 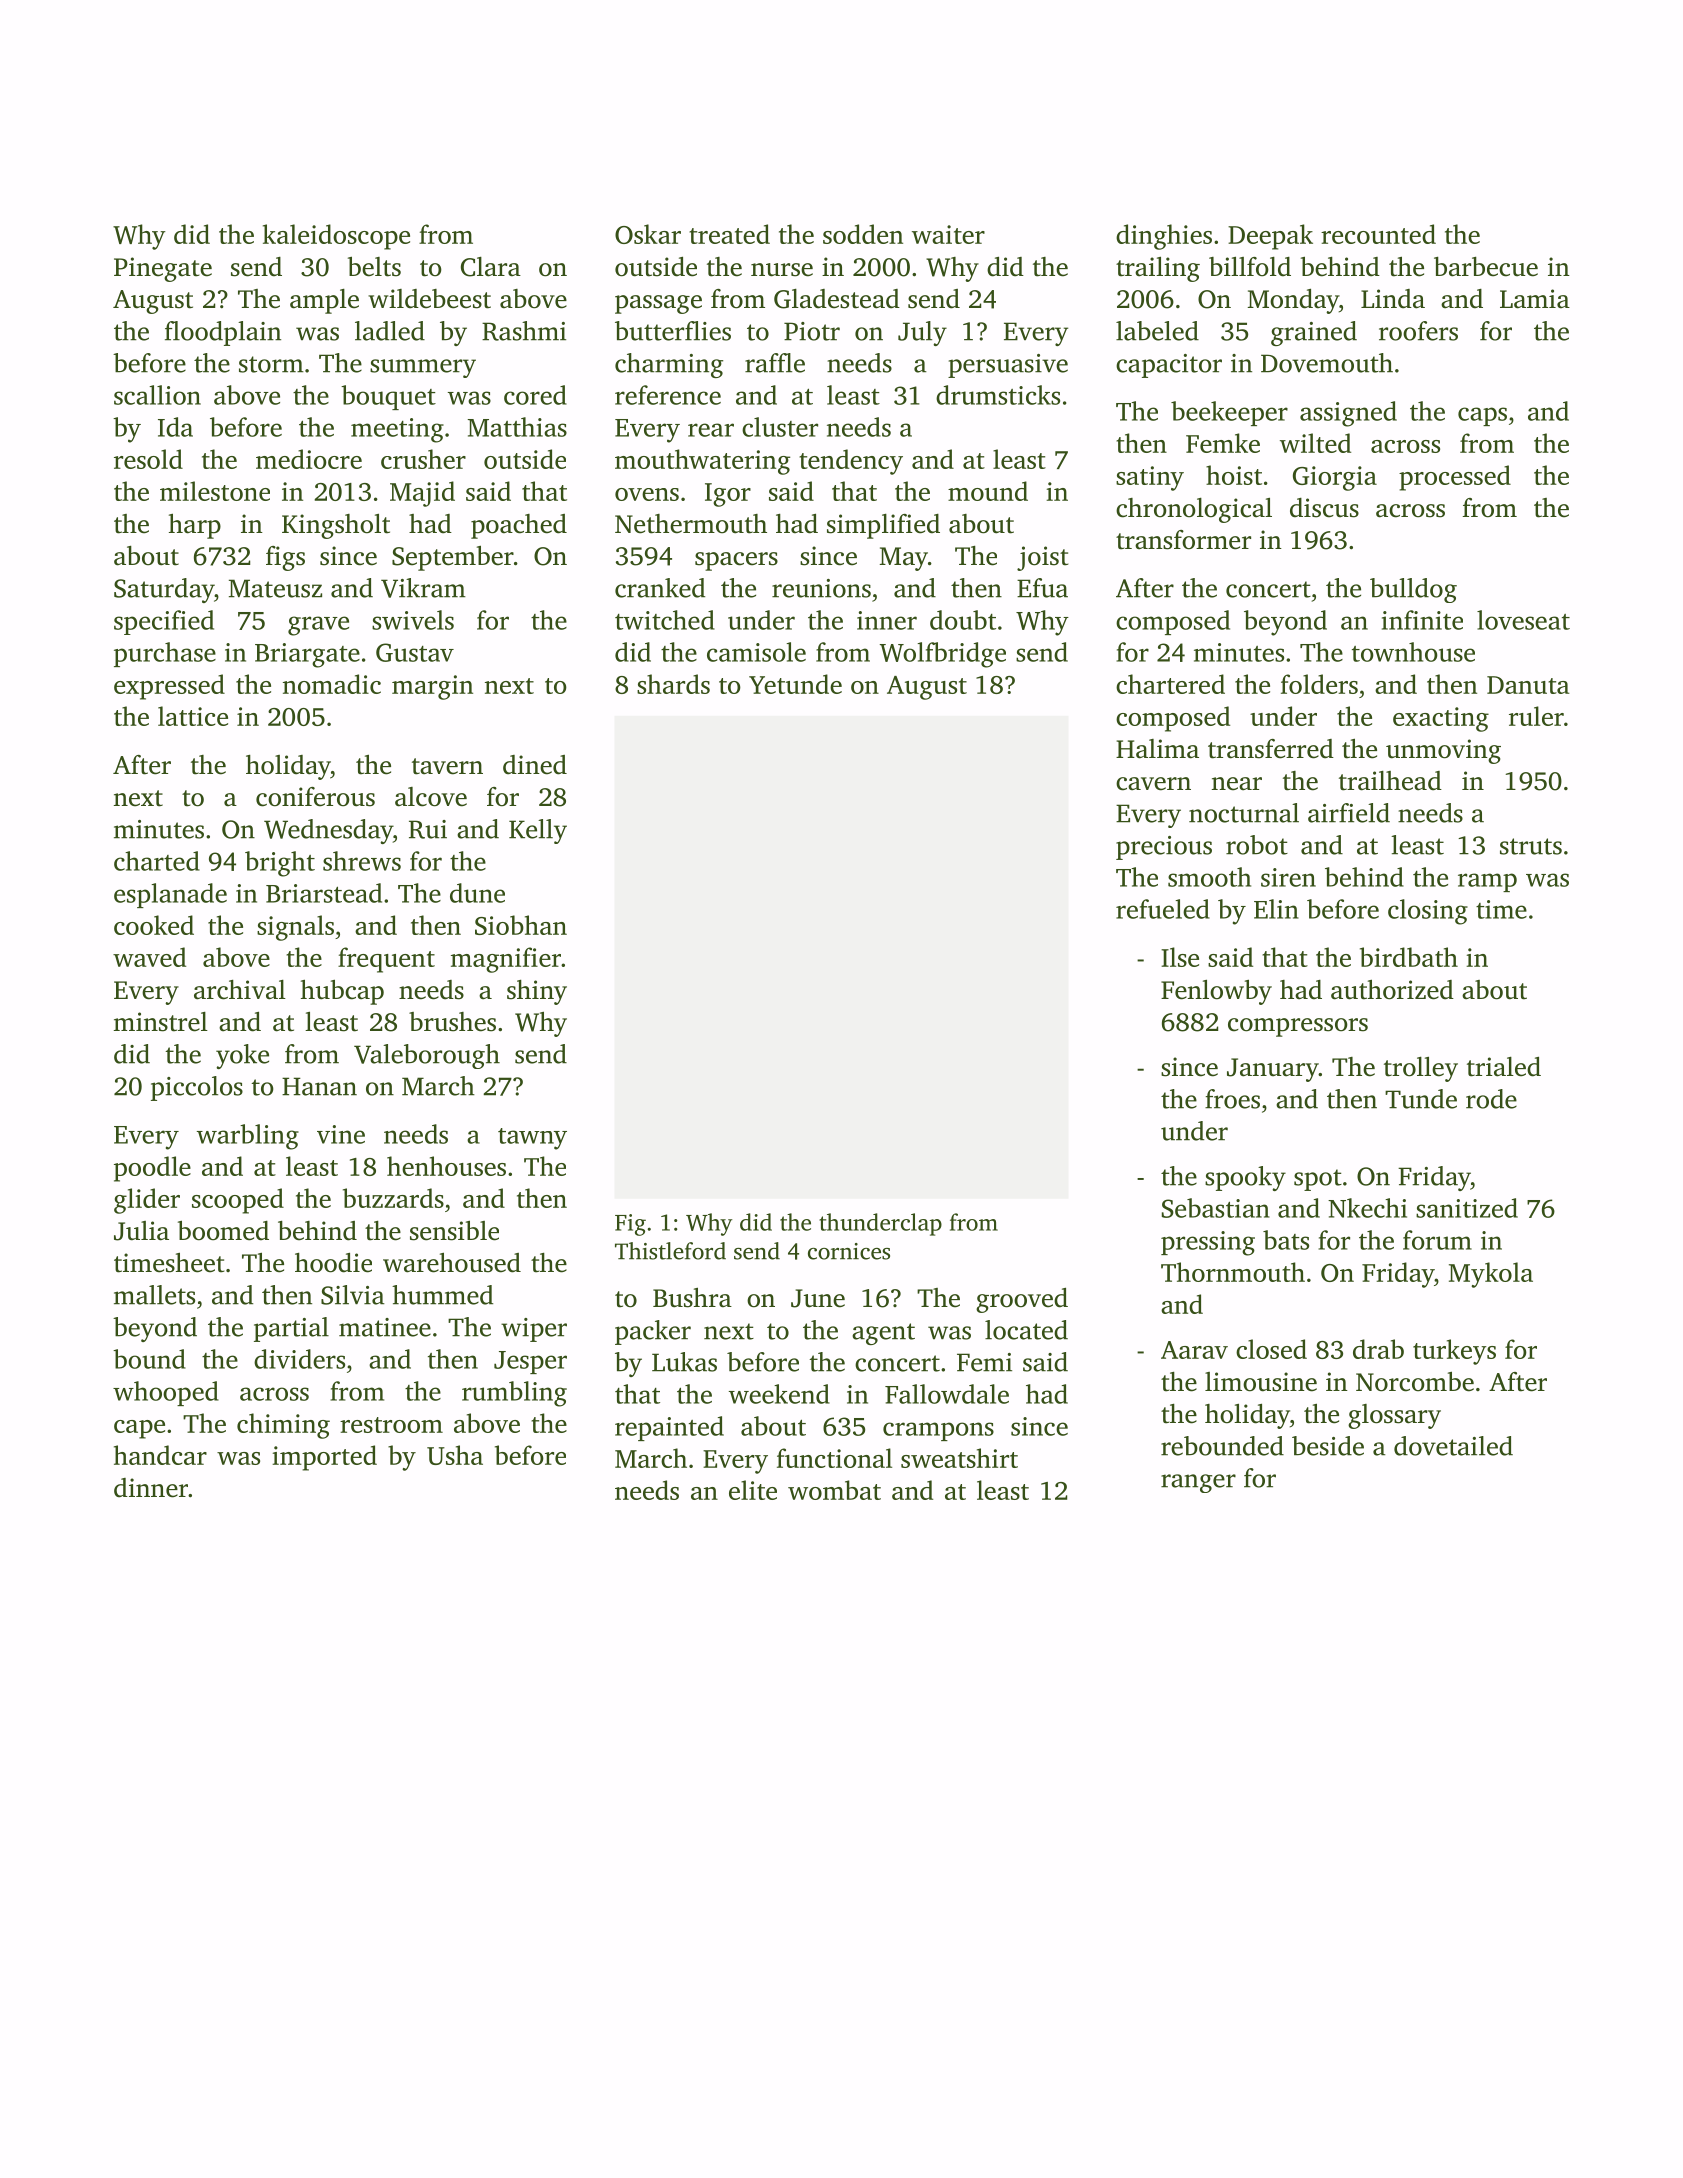 What do you see at coordinates (538, 831) in the page?
I see `Kelly` at bounding box center [538, 831].
